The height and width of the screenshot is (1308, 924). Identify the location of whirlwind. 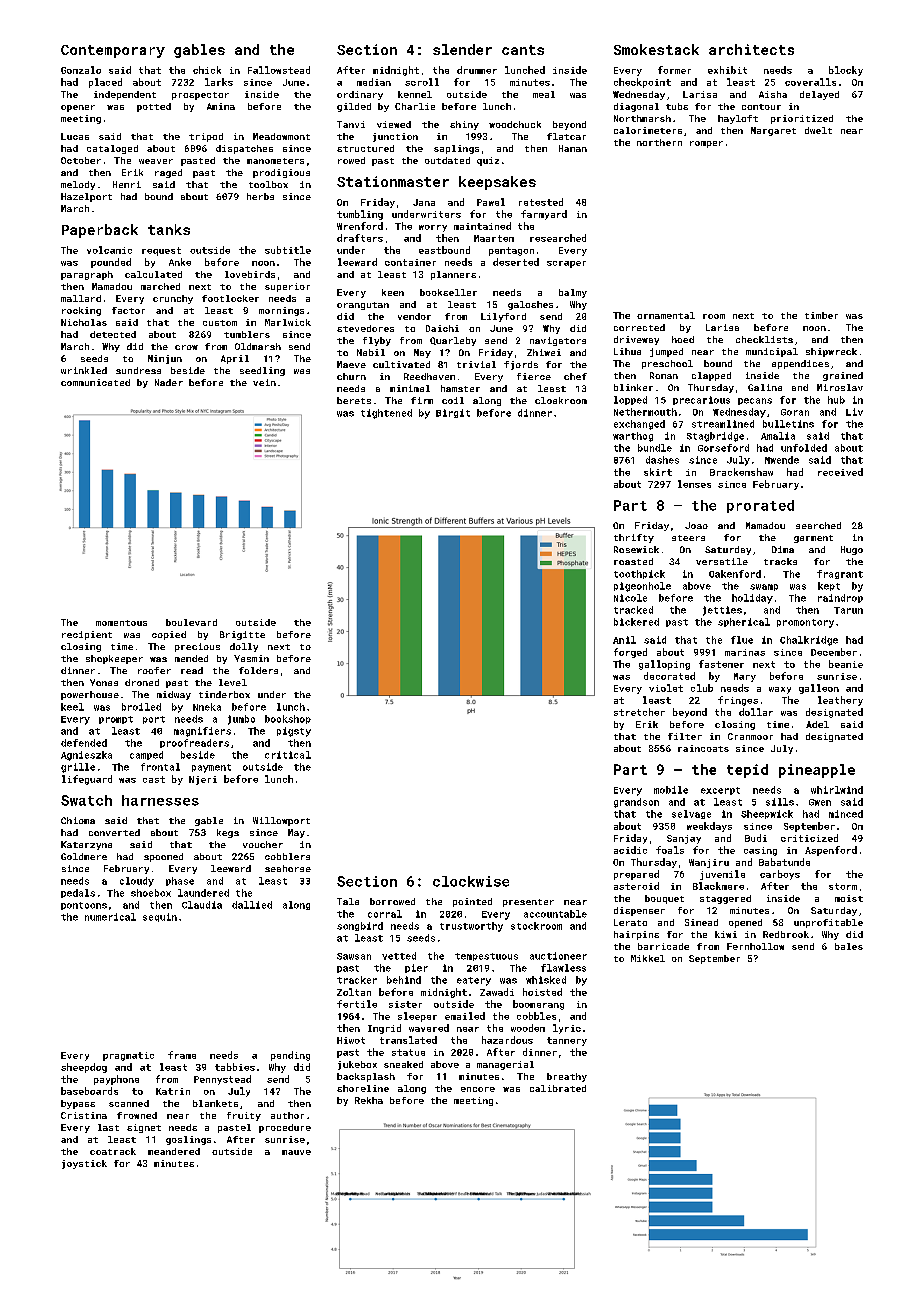
(837, 790).
